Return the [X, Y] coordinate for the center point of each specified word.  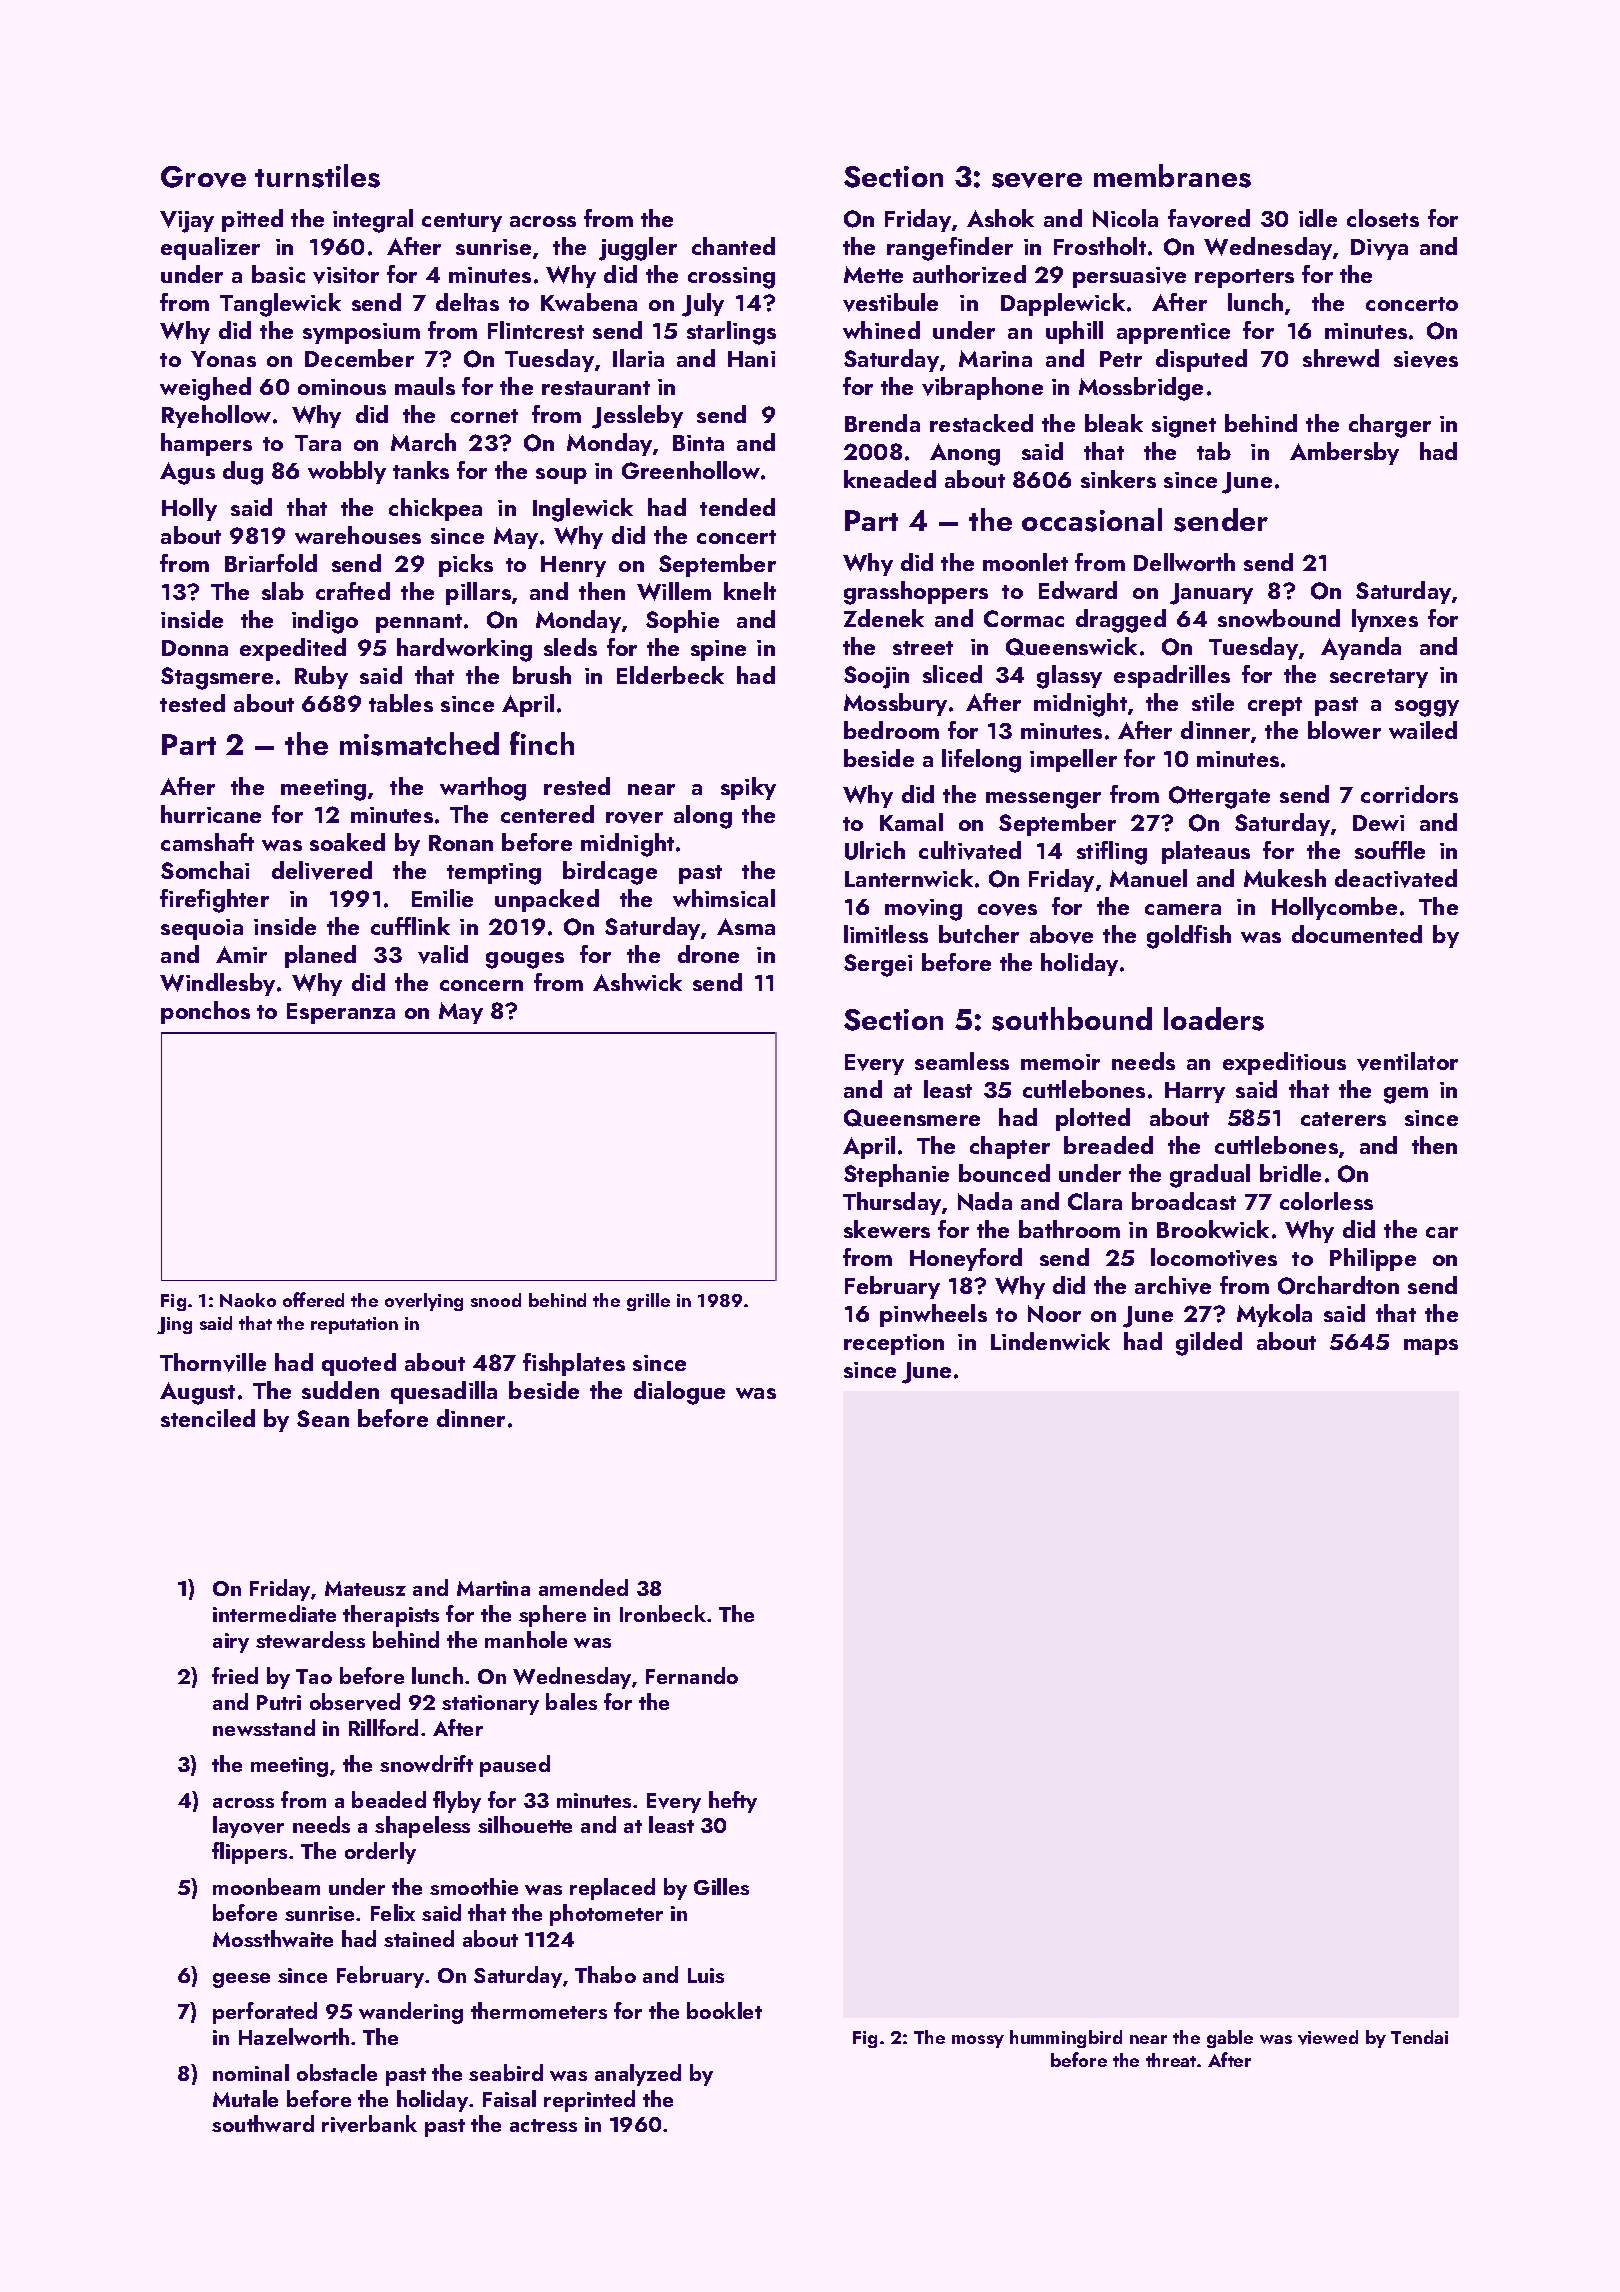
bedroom [891, 730]
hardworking [464, 650]
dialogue [679, 1393]
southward [263, 2123]
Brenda [882, 423]
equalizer [210, 248]
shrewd [1341, 358]
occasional [1092, 520]
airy [231, 1643]
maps [1431, 1347]
